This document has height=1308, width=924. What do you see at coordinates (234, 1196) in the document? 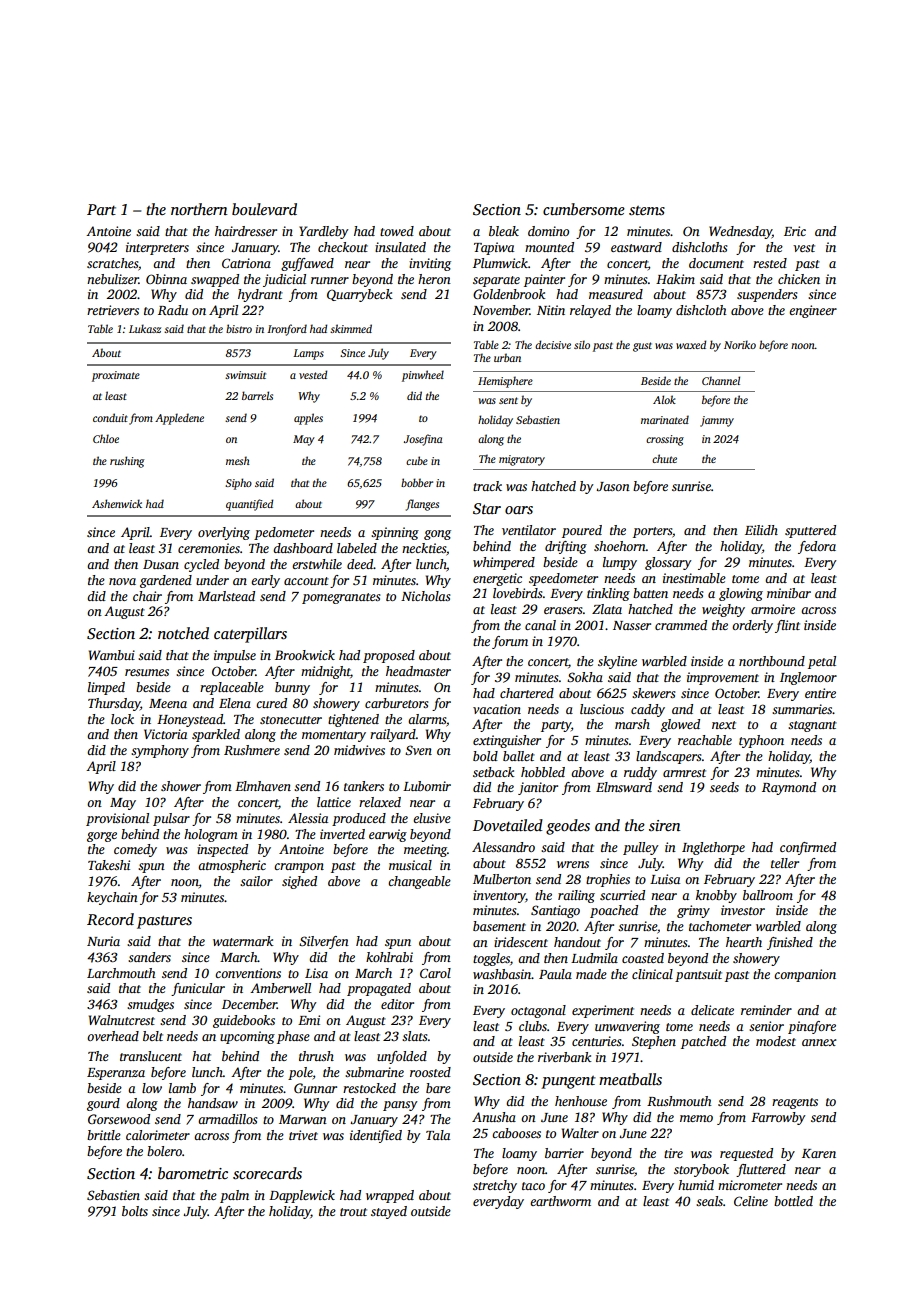
I see `palm` at bounding box center [234, 1196].
